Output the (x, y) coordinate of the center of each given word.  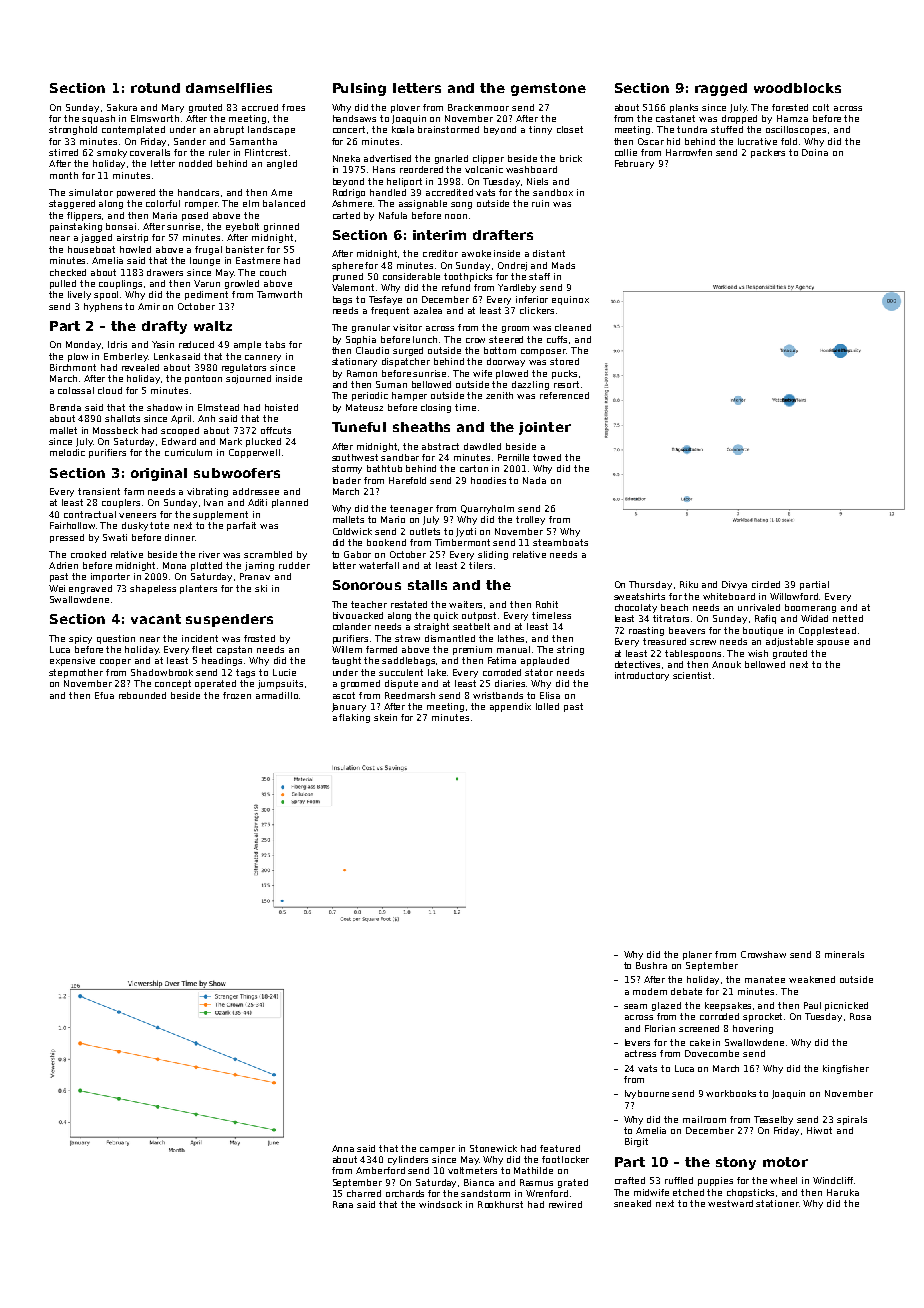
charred (364, 1193)
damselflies (229, 88)
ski (261, 588)
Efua (104, 695)
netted (848, 618)
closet (570, 129)
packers (768, 153)
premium (472, 650)
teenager (411, 509)
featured (560, 1148)
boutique (763, 631)
